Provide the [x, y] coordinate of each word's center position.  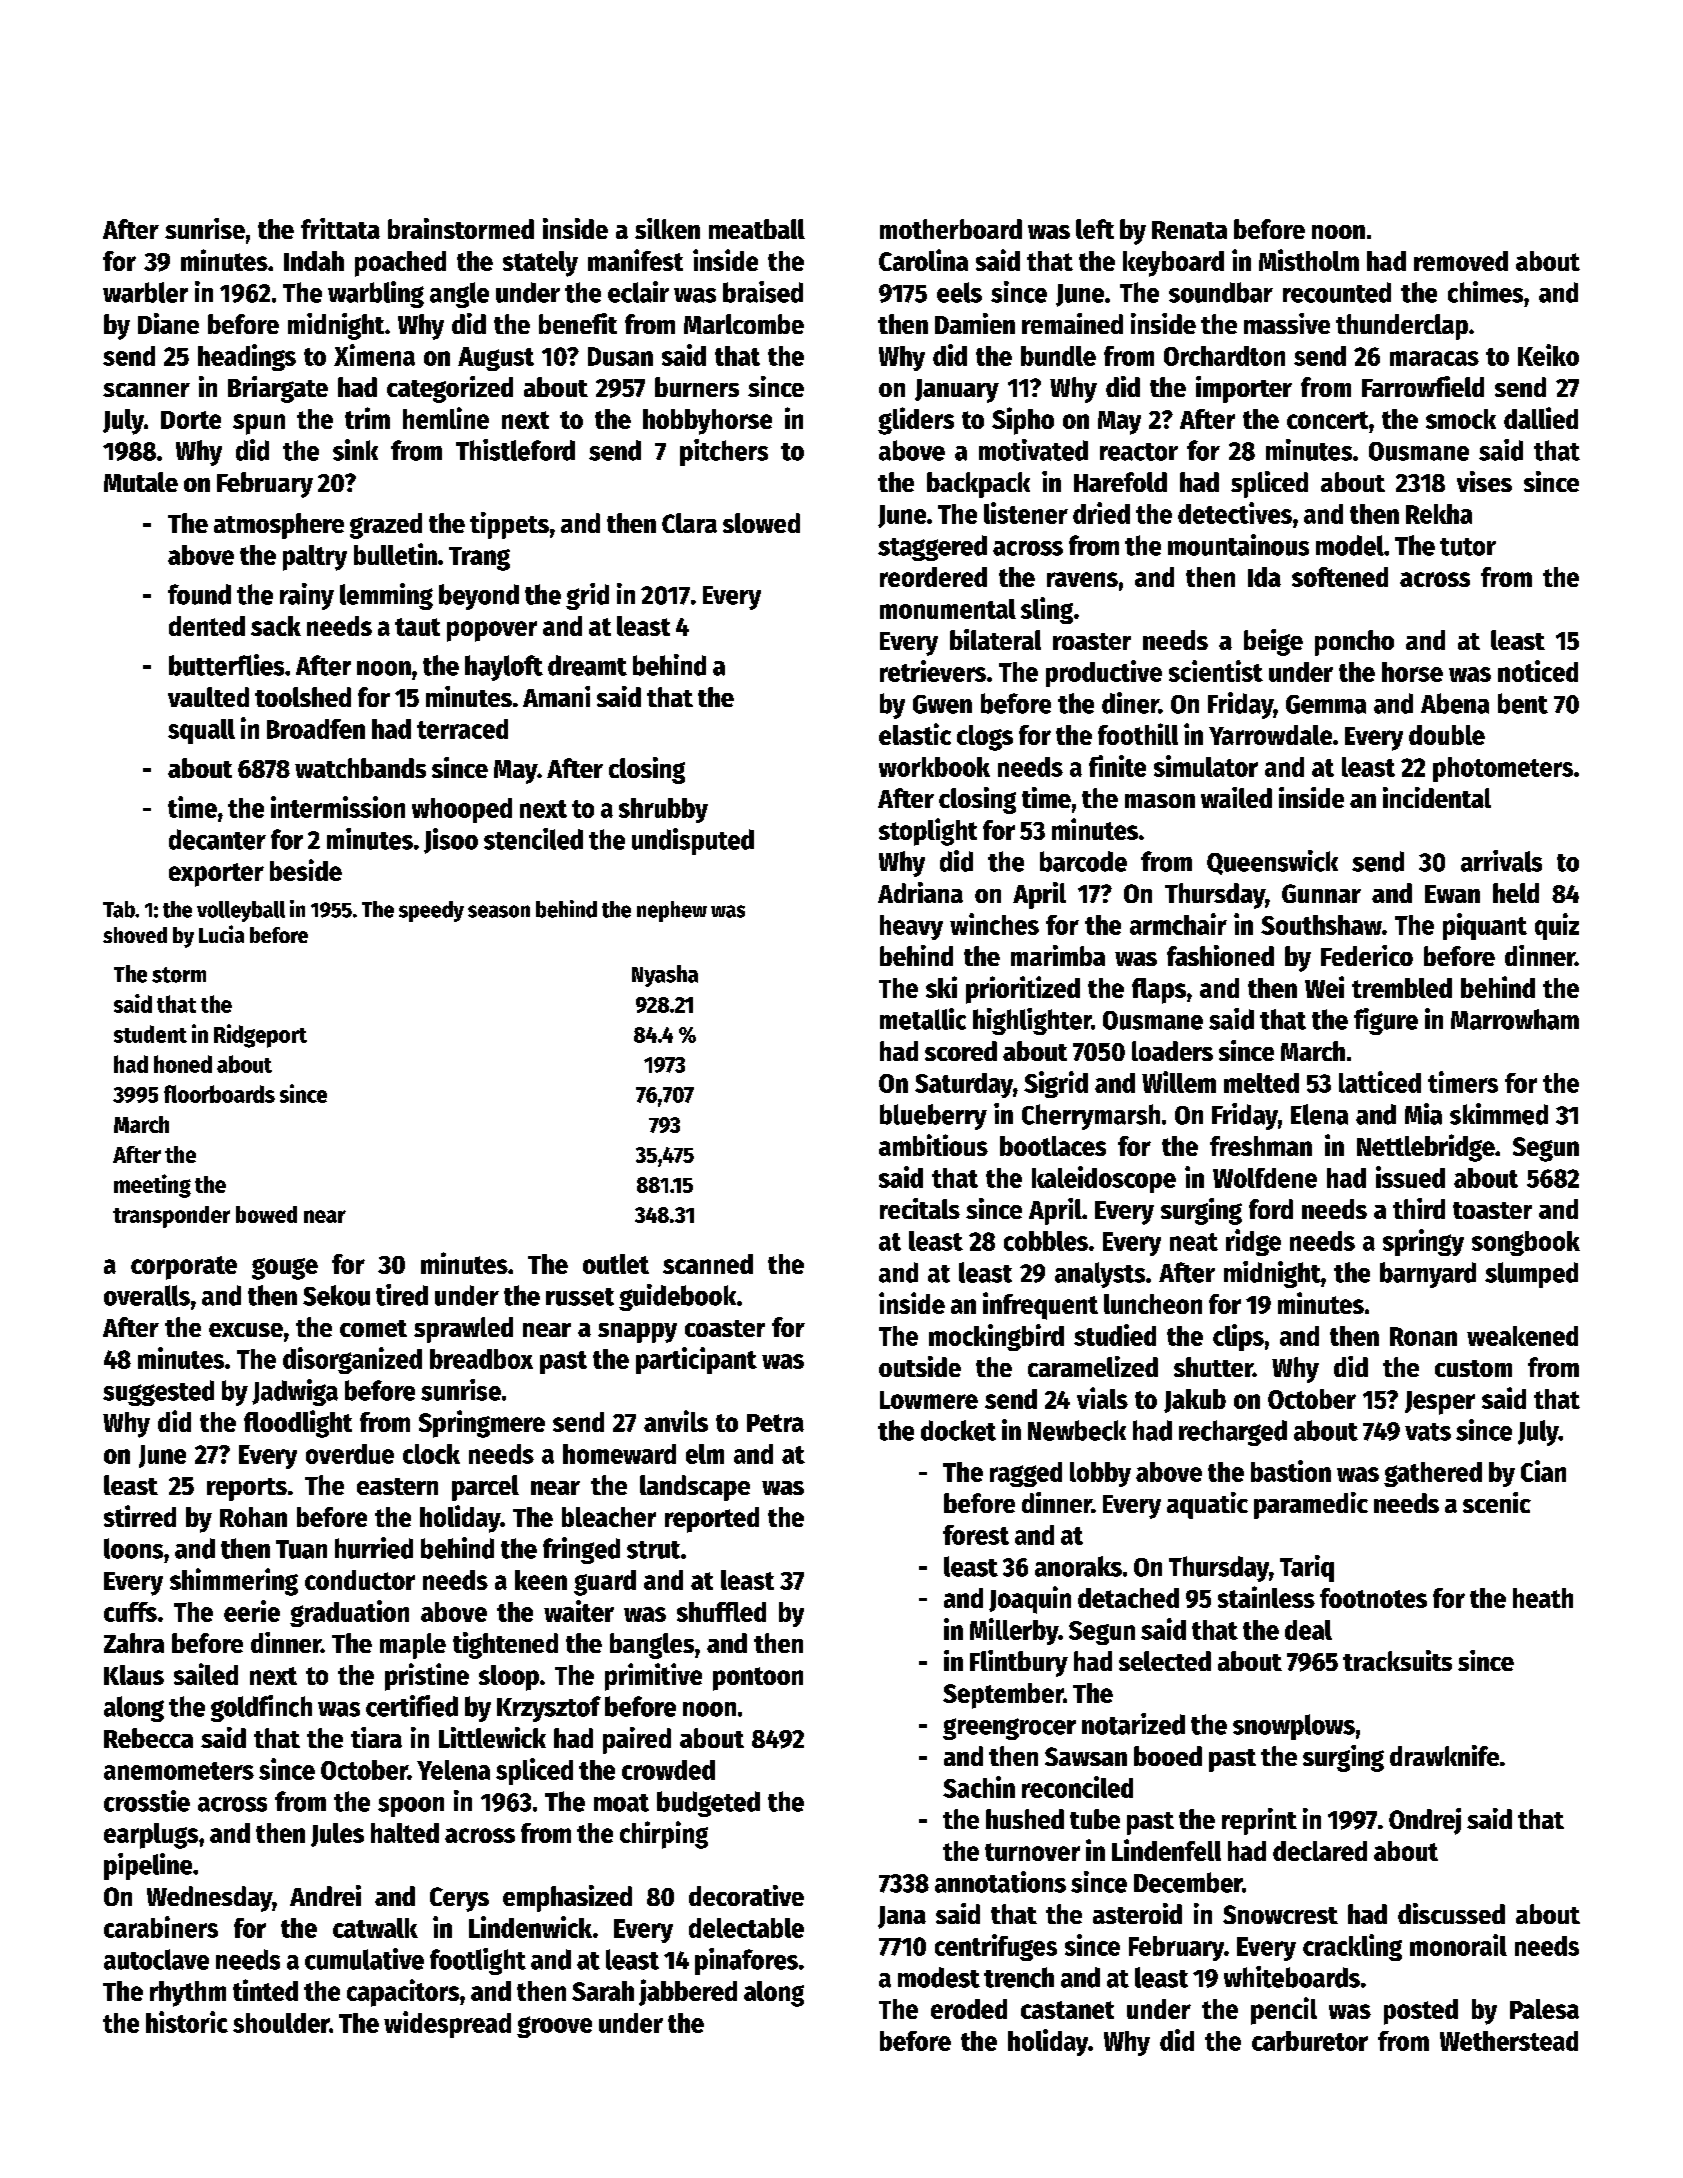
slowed [761, 523]
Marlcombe [744, 324]
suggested [158, 1393]
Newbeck [1077, 1430]
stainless [1266, 1597]
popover [492, 631]
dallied [1541, 418]
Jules [337, 1835]
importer [1244, 389]
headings [247, 357]
